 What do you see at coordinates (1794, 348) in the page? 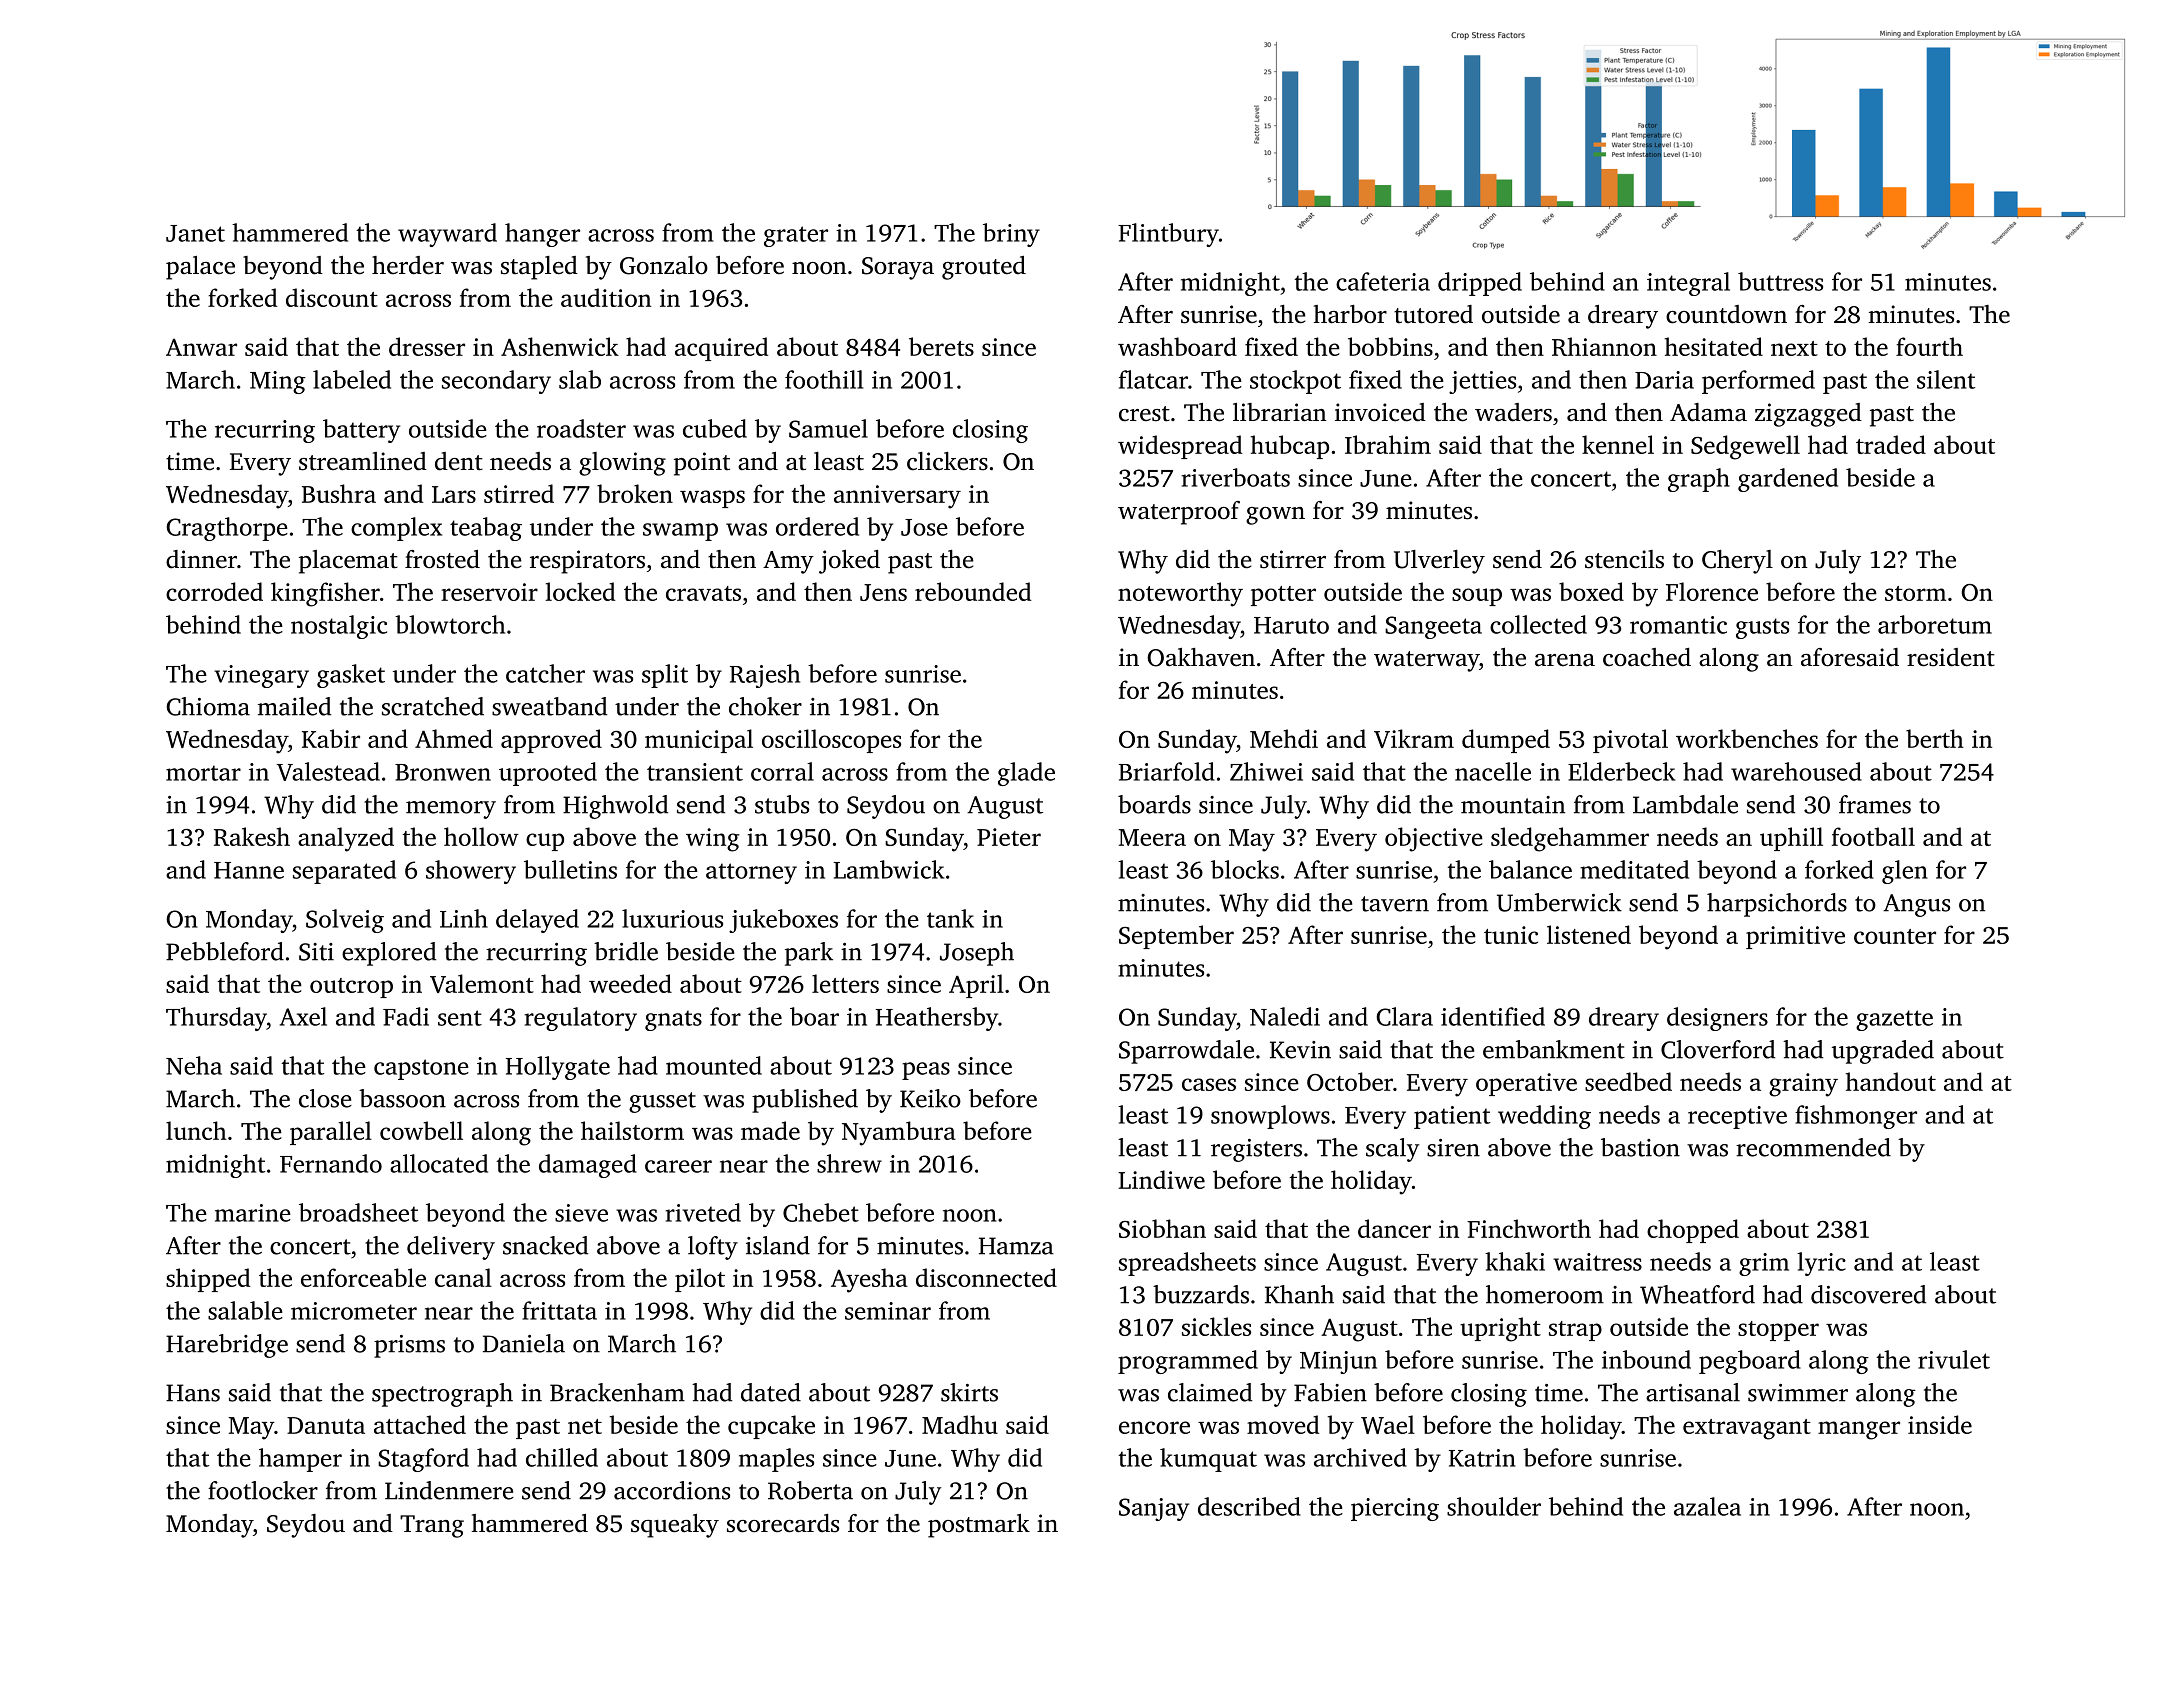
I see `next` at bounding box center [1794, 348].
